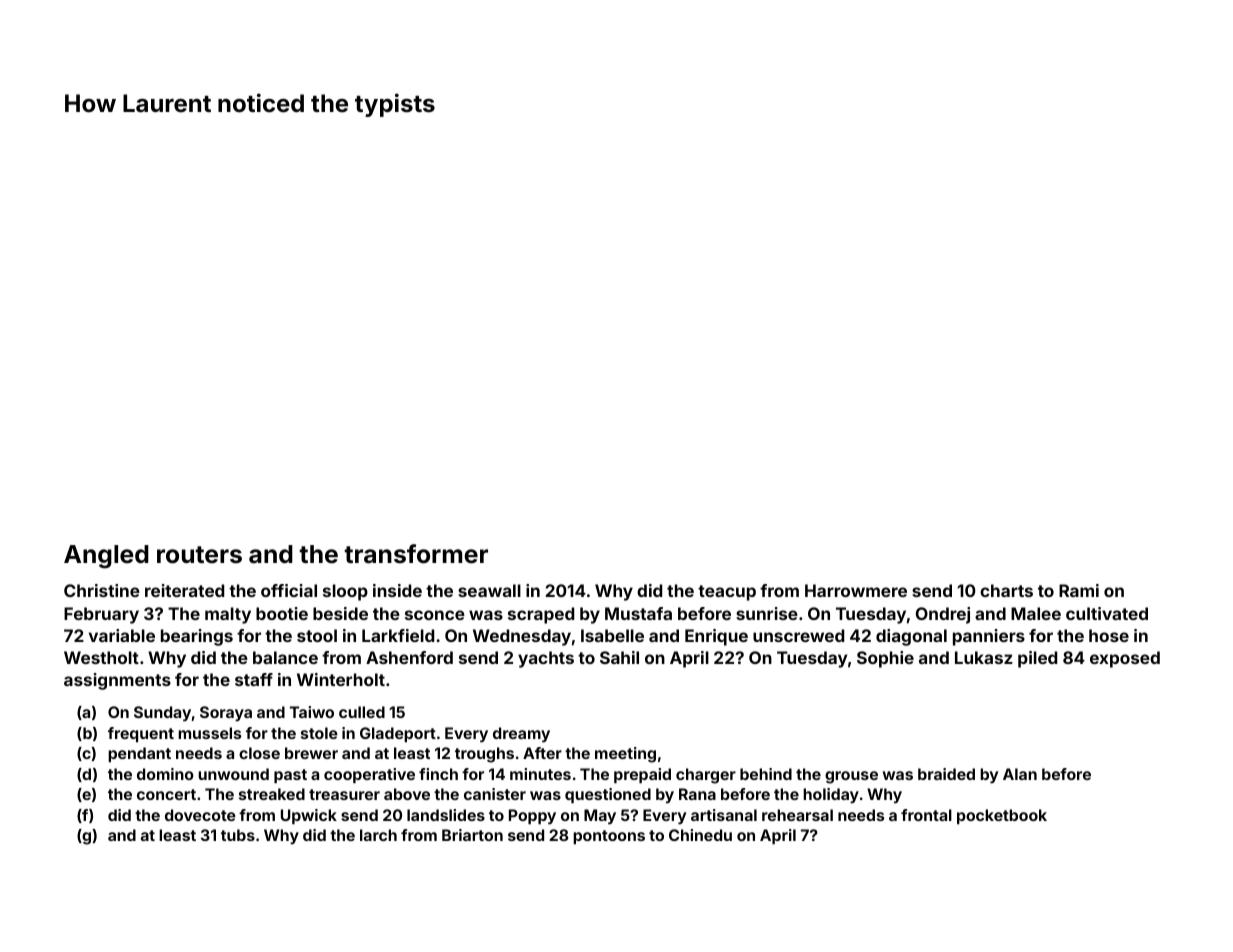 This image has width=1233, height=952. What do you see at coordinates (199, 555) in the image?
I see `routers` at bounding box center [199, 555].
